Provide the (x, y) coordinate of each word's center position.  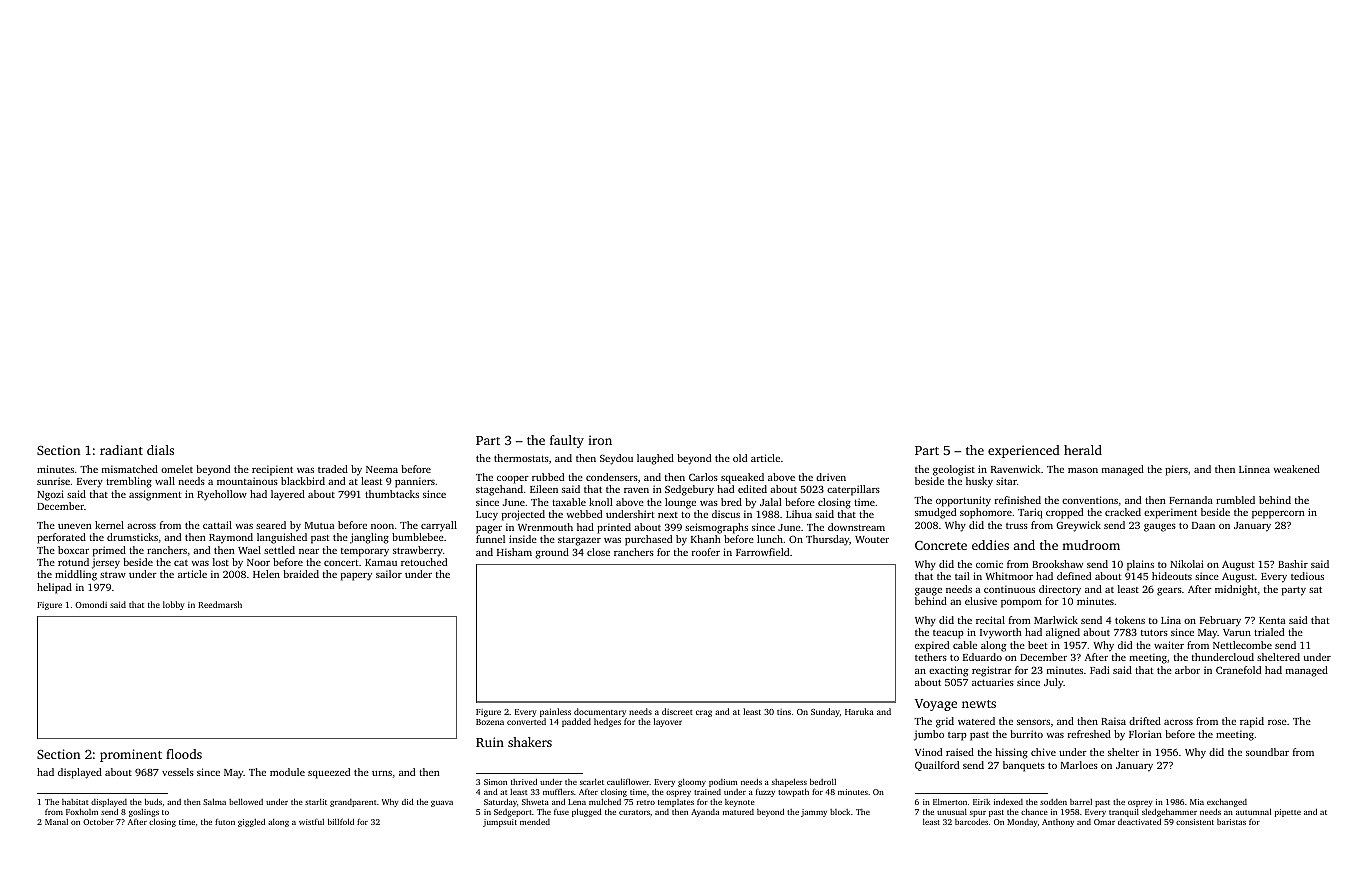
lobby (174, 605)
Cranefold (1238, 670)
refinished (1018, 500)
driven (831, 477)
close (598, 552)
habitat (75, 802)
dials (160, 450)
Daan (1203, 525)
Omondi (91, 604)
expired (932, 646)
